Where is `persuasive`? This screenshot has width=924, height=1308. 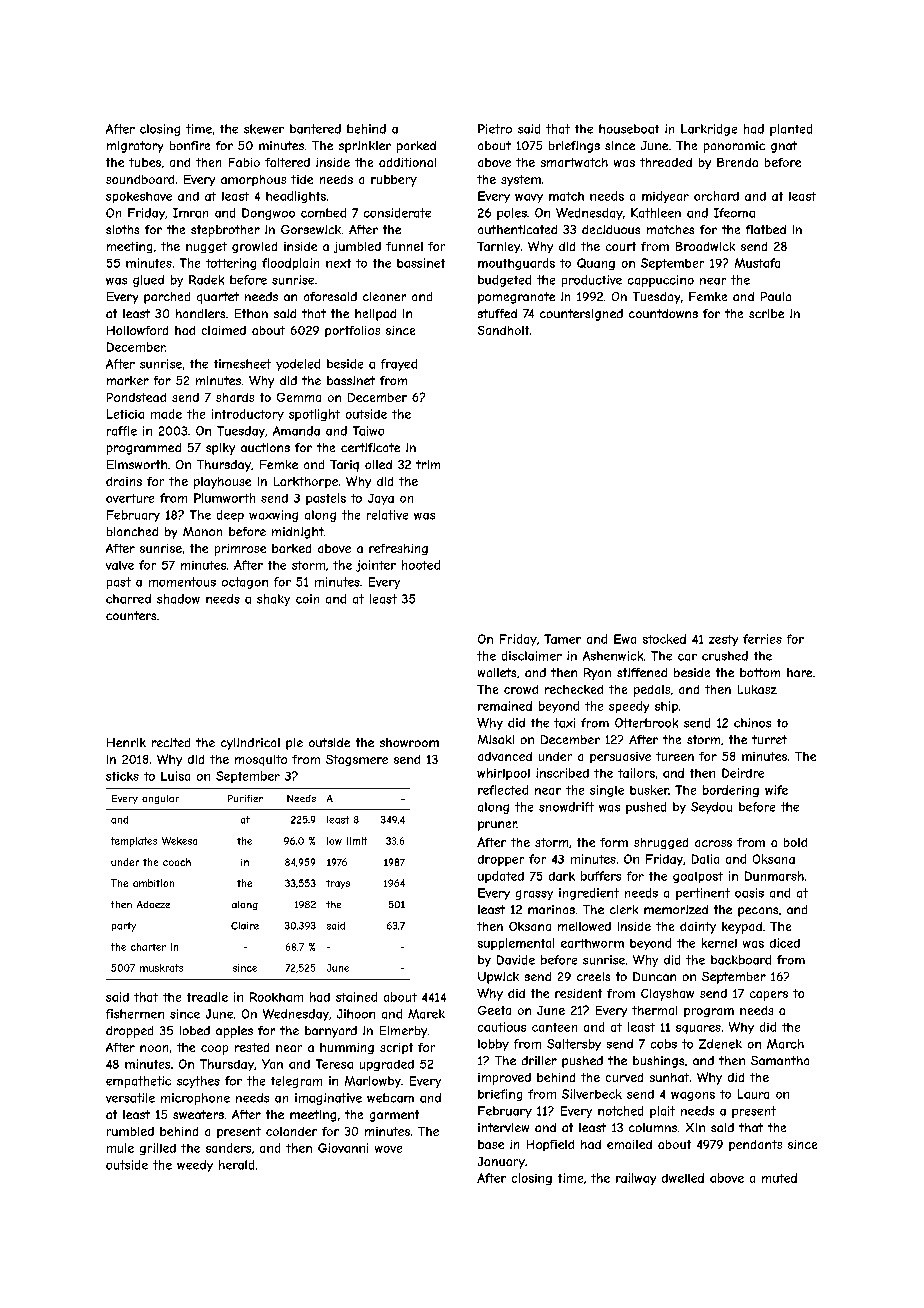 persuasive is located at coordinates (620, 757).
